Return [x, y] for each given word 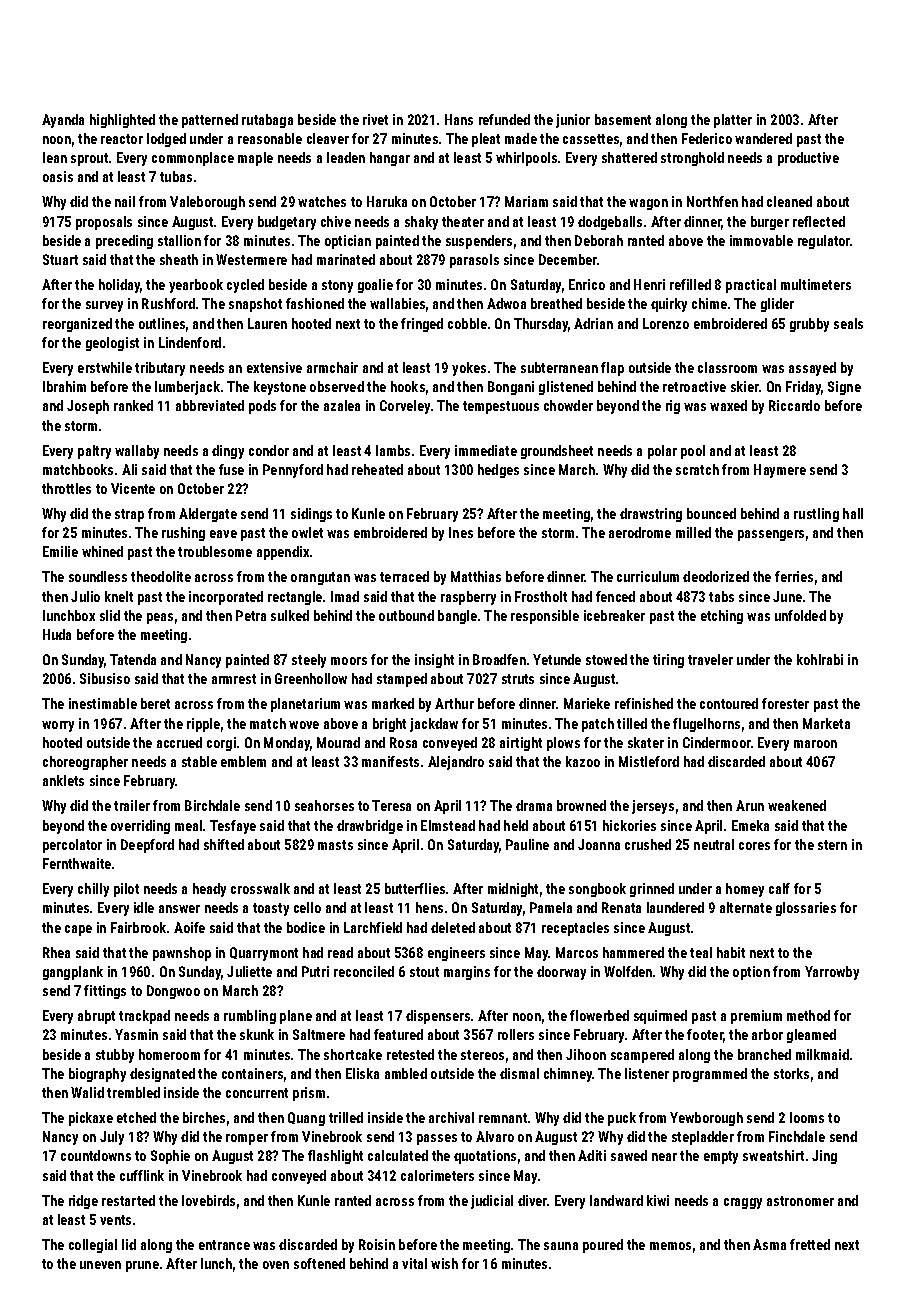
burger [770, 223]
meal [188, 825]
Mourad [338, 742]
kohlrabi [820, 659]
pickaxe [91, 1119]
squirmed [660, 1017]
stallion [179, 240]
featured [398, 1034]
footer [705, 1034]
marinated [346, 259]
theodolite [161, 576]
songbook [597, 890]
